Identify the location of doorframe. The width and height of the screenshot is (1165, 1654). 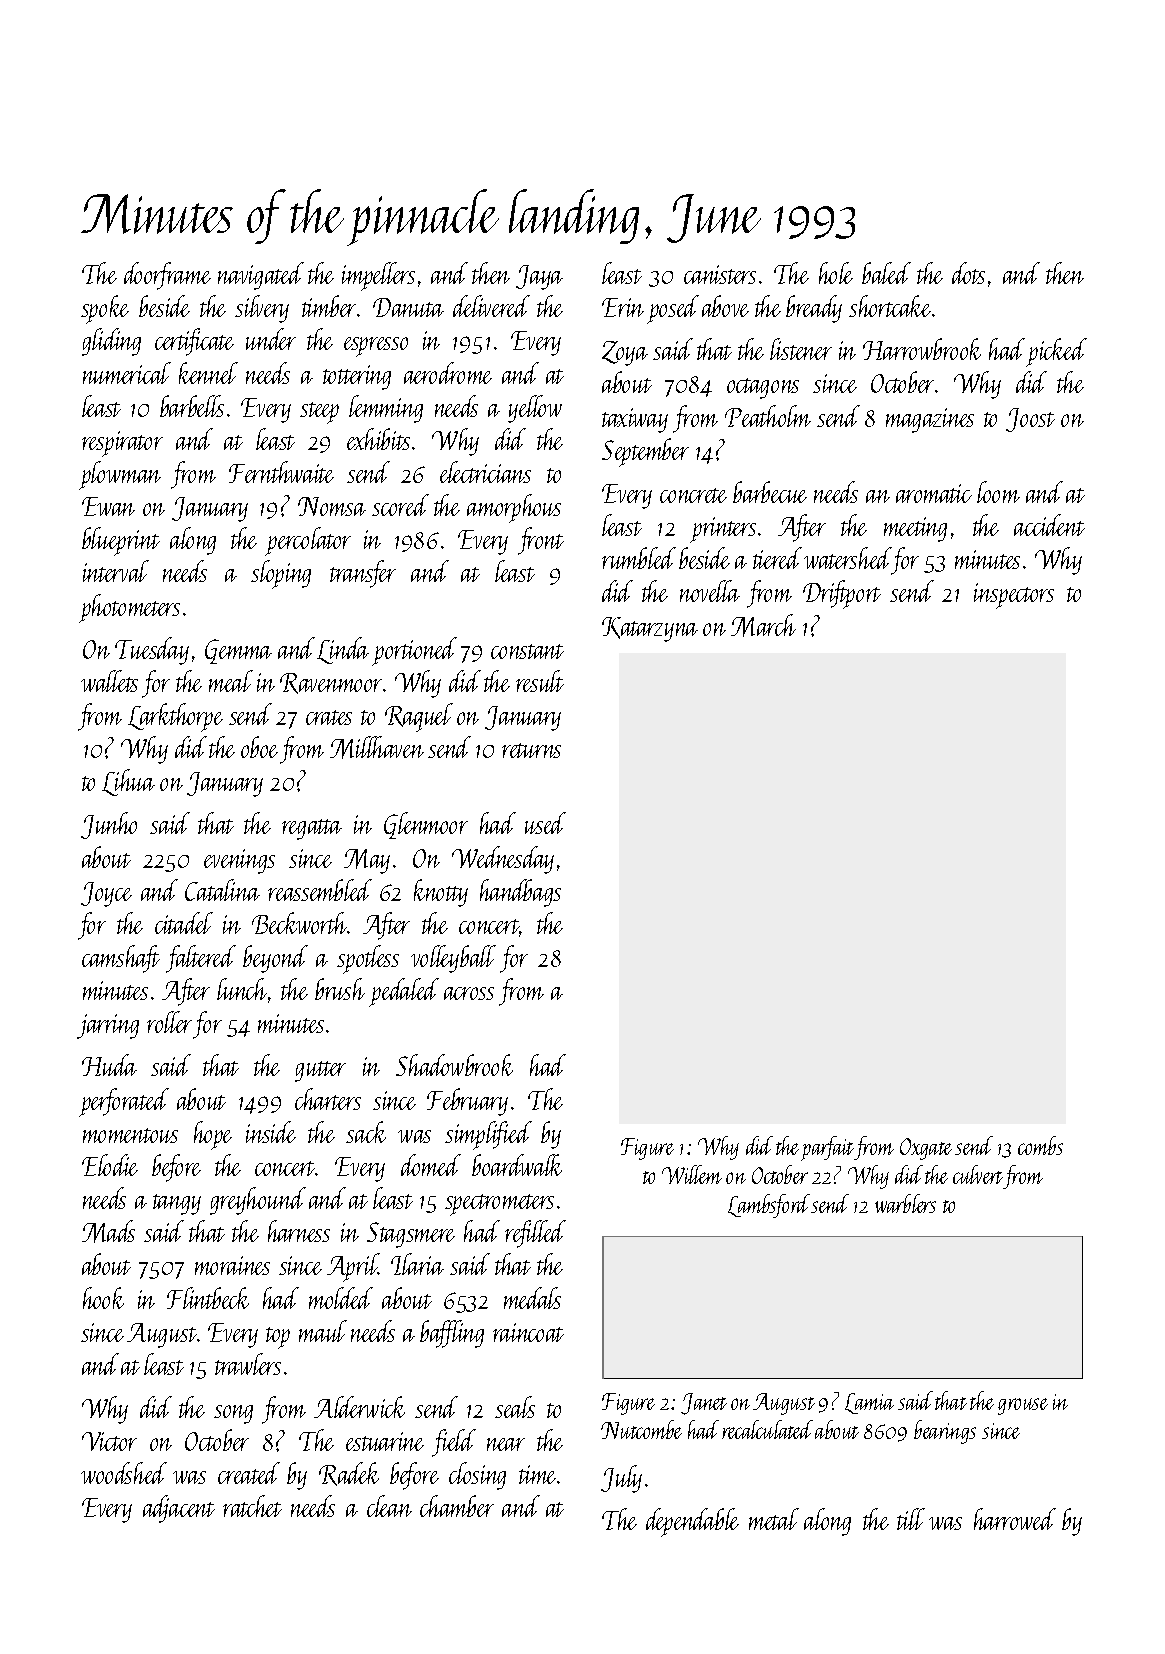
(167, 276).
